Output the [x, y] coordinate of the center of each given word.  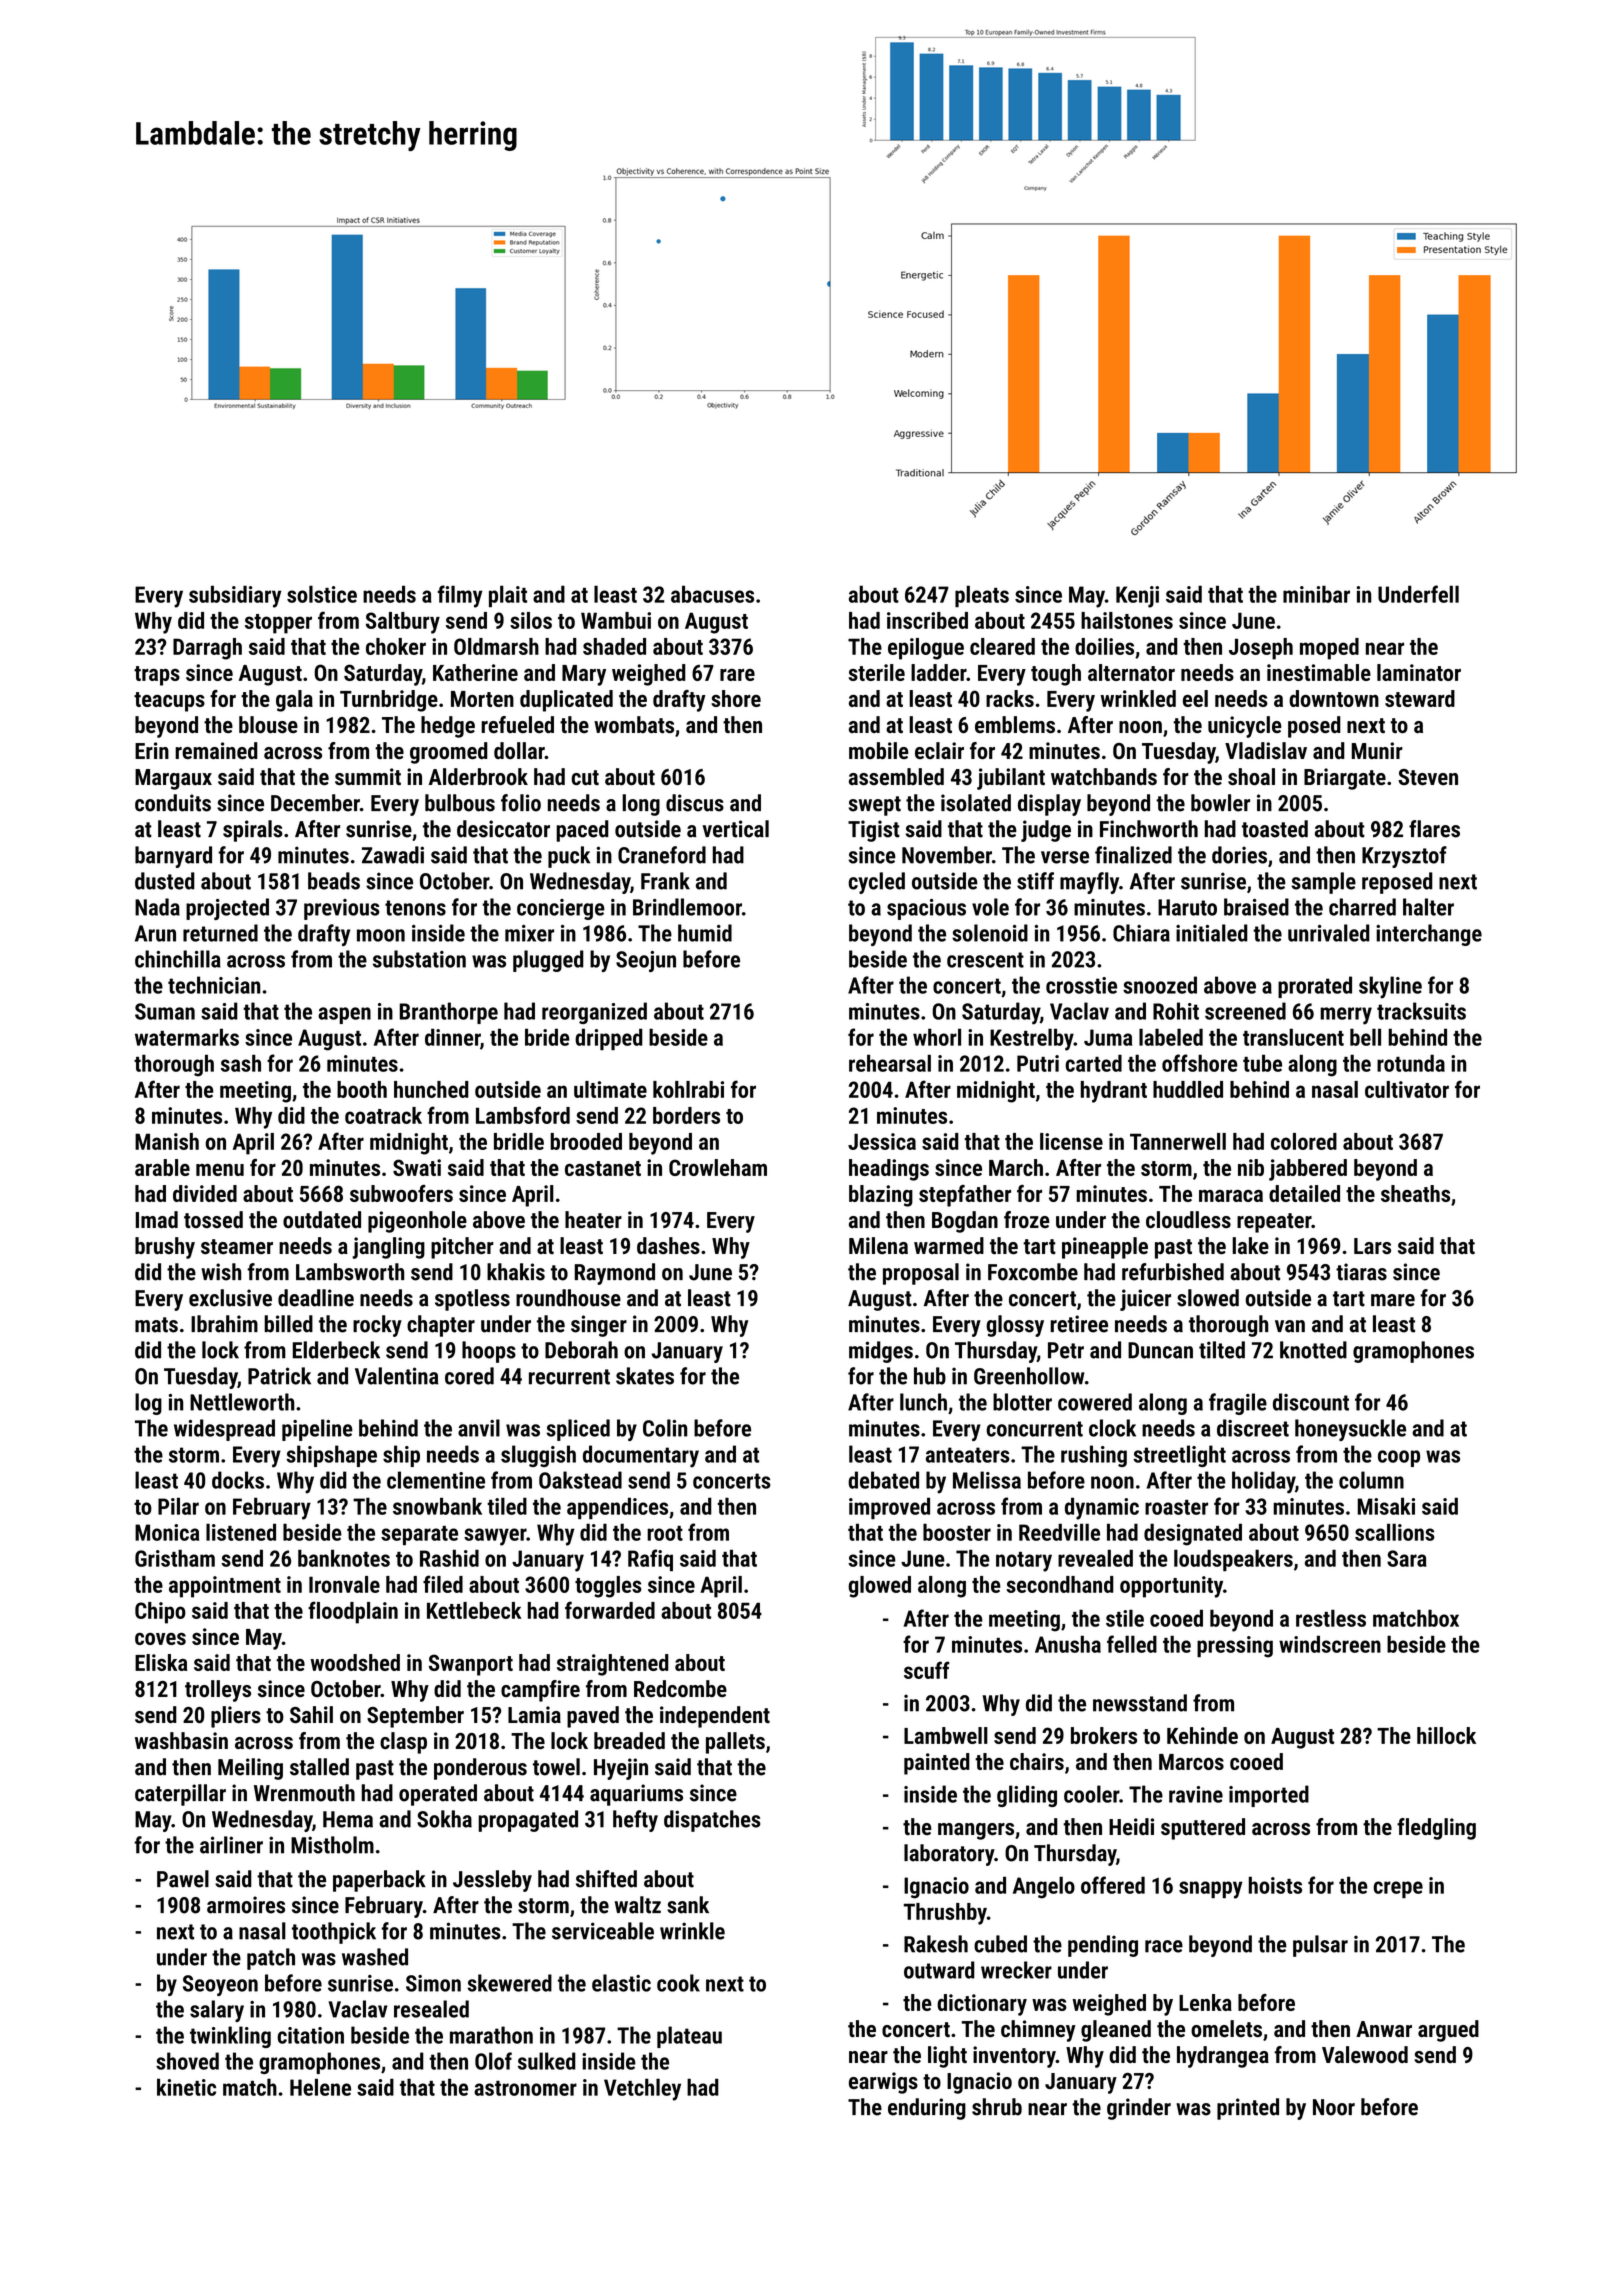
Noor [1334, 2107]
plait [508, 596]
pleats [982, 596]
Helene [320, 2087]
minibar [1316, 594]
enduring [927, 2109]
